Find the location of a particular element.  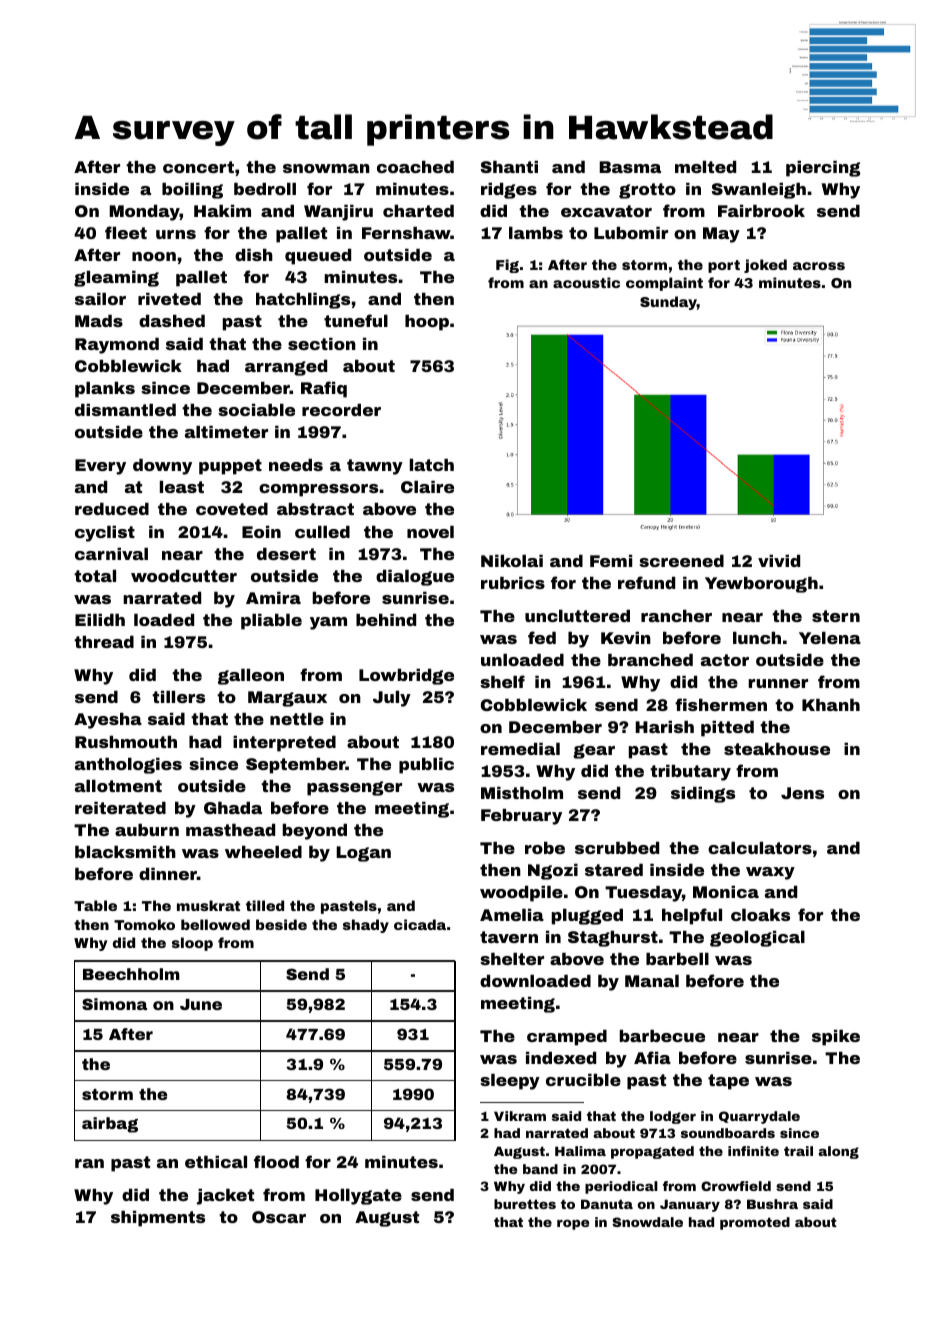

piercing is located at coordinates (823, 169).
